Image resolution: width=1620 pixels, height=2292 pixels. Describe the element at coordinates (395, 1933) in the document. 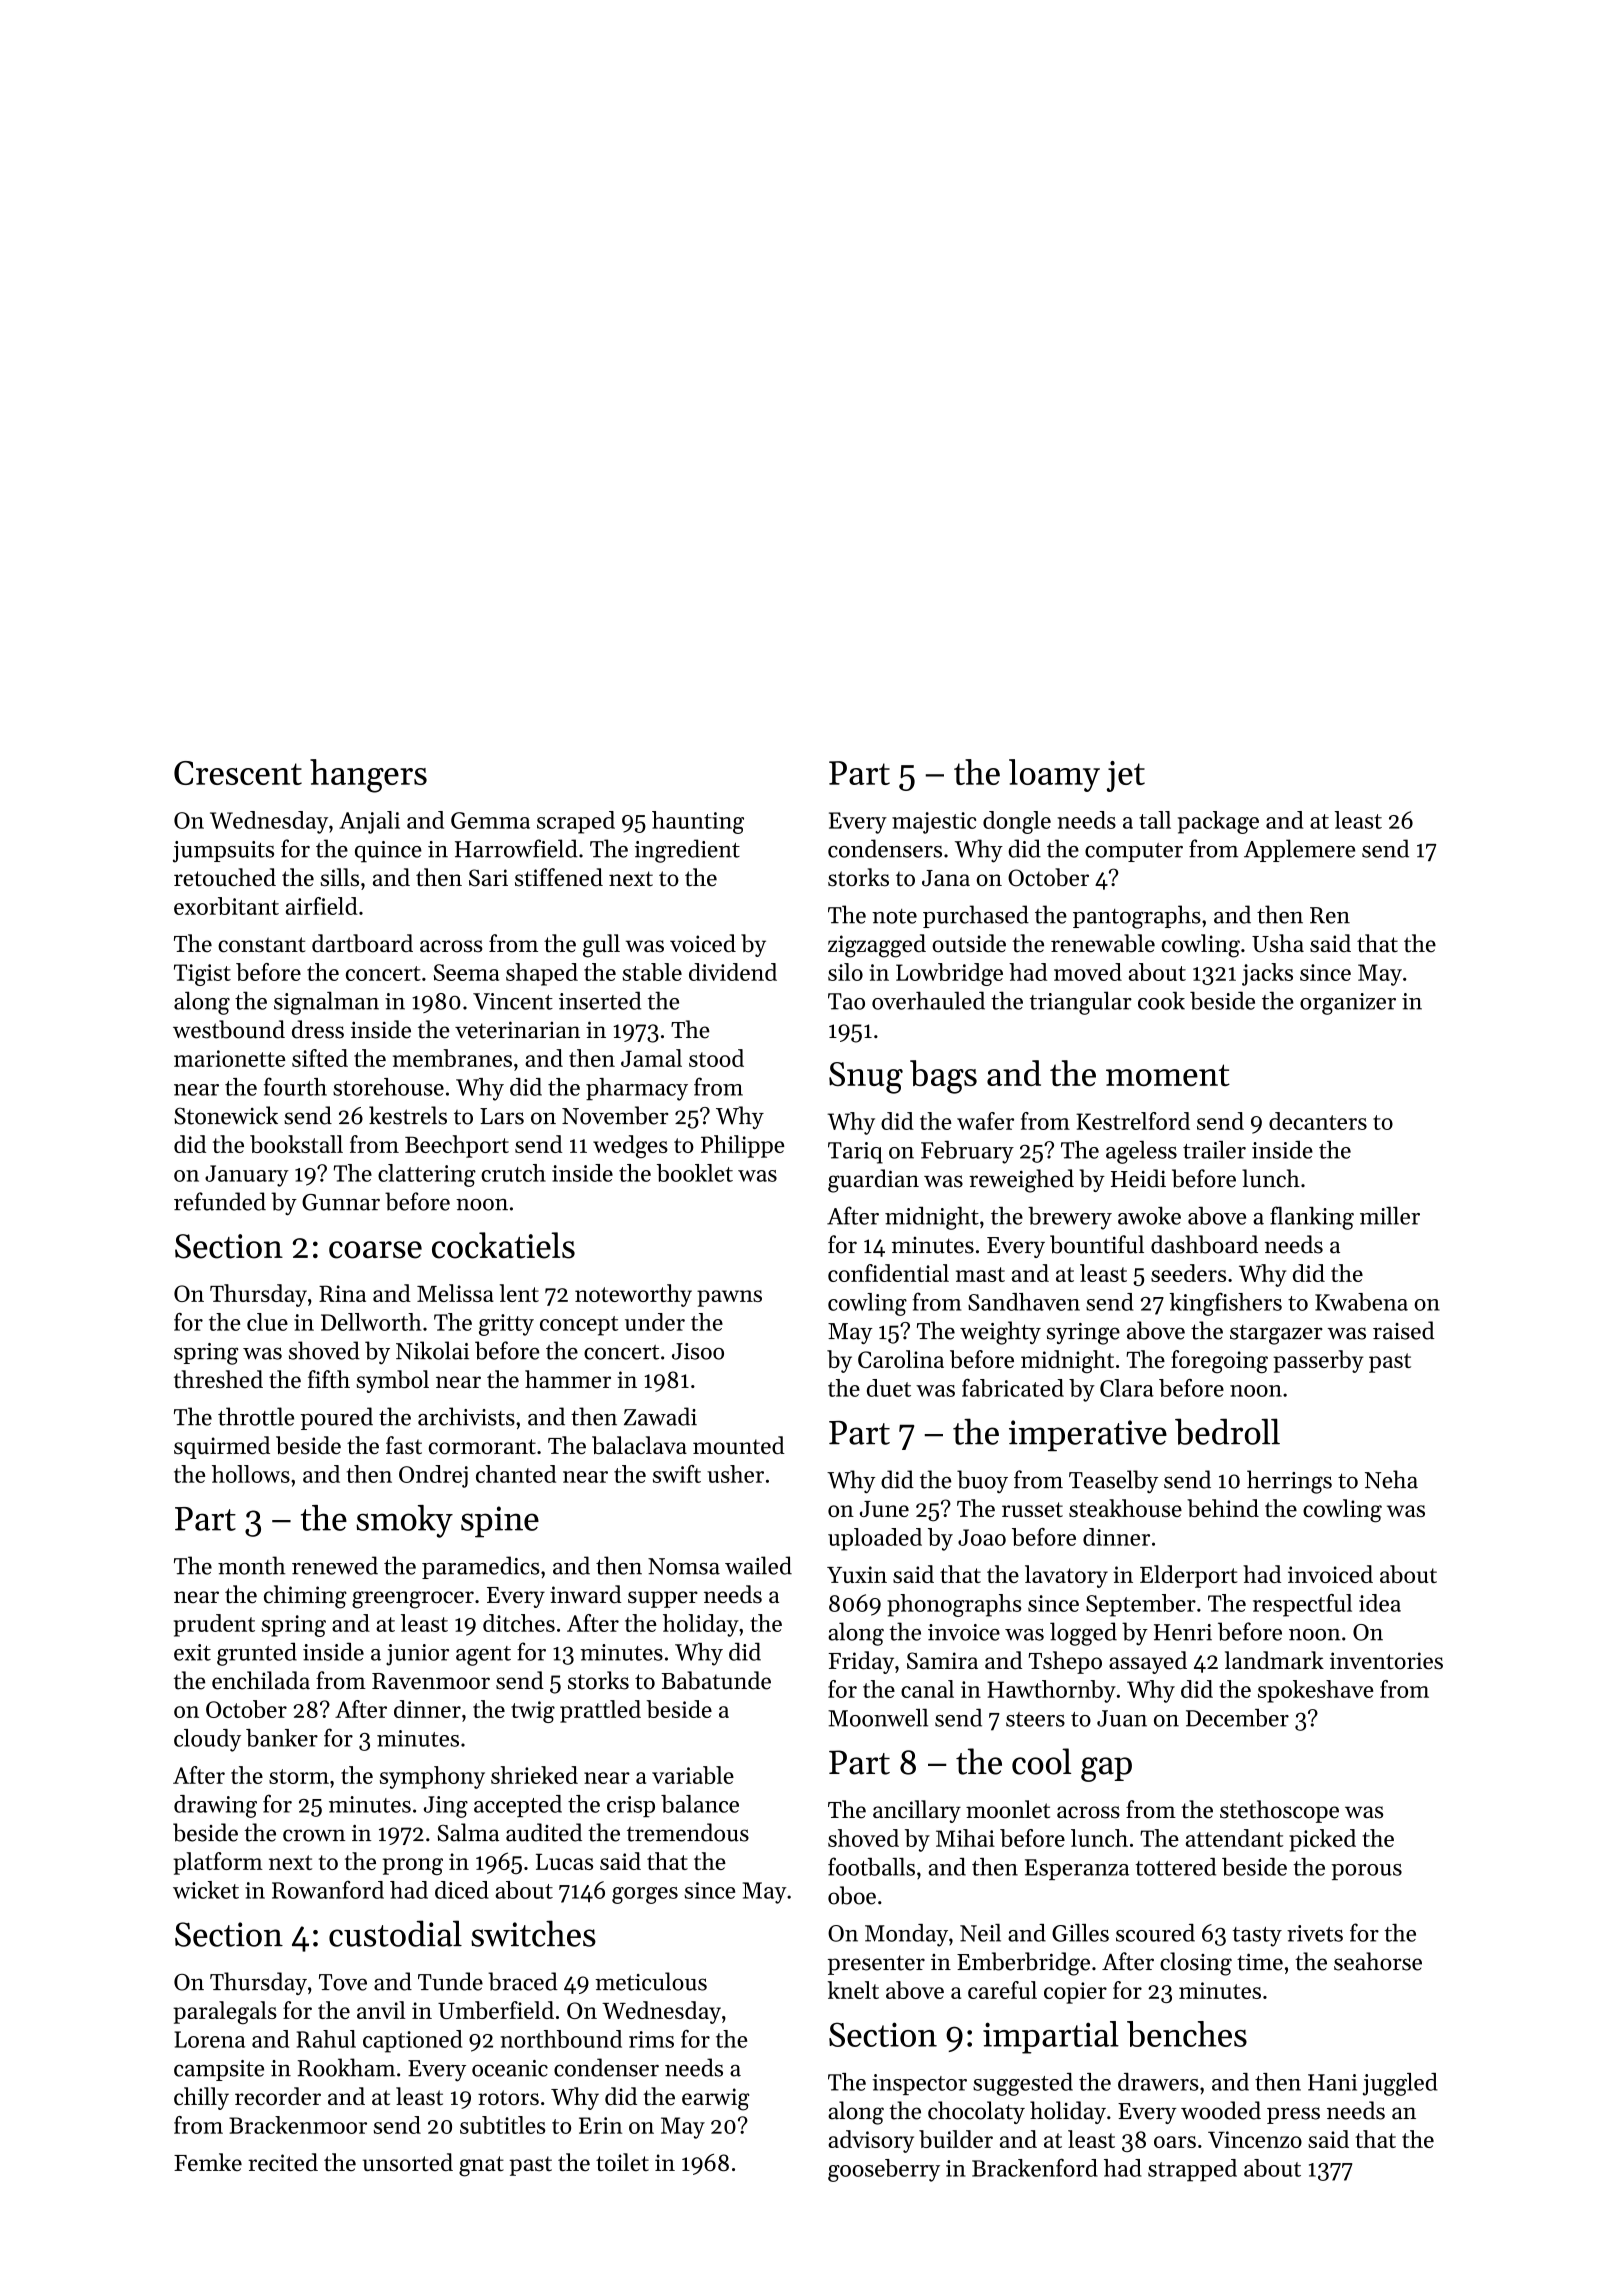

I see `custodial` at that location.
